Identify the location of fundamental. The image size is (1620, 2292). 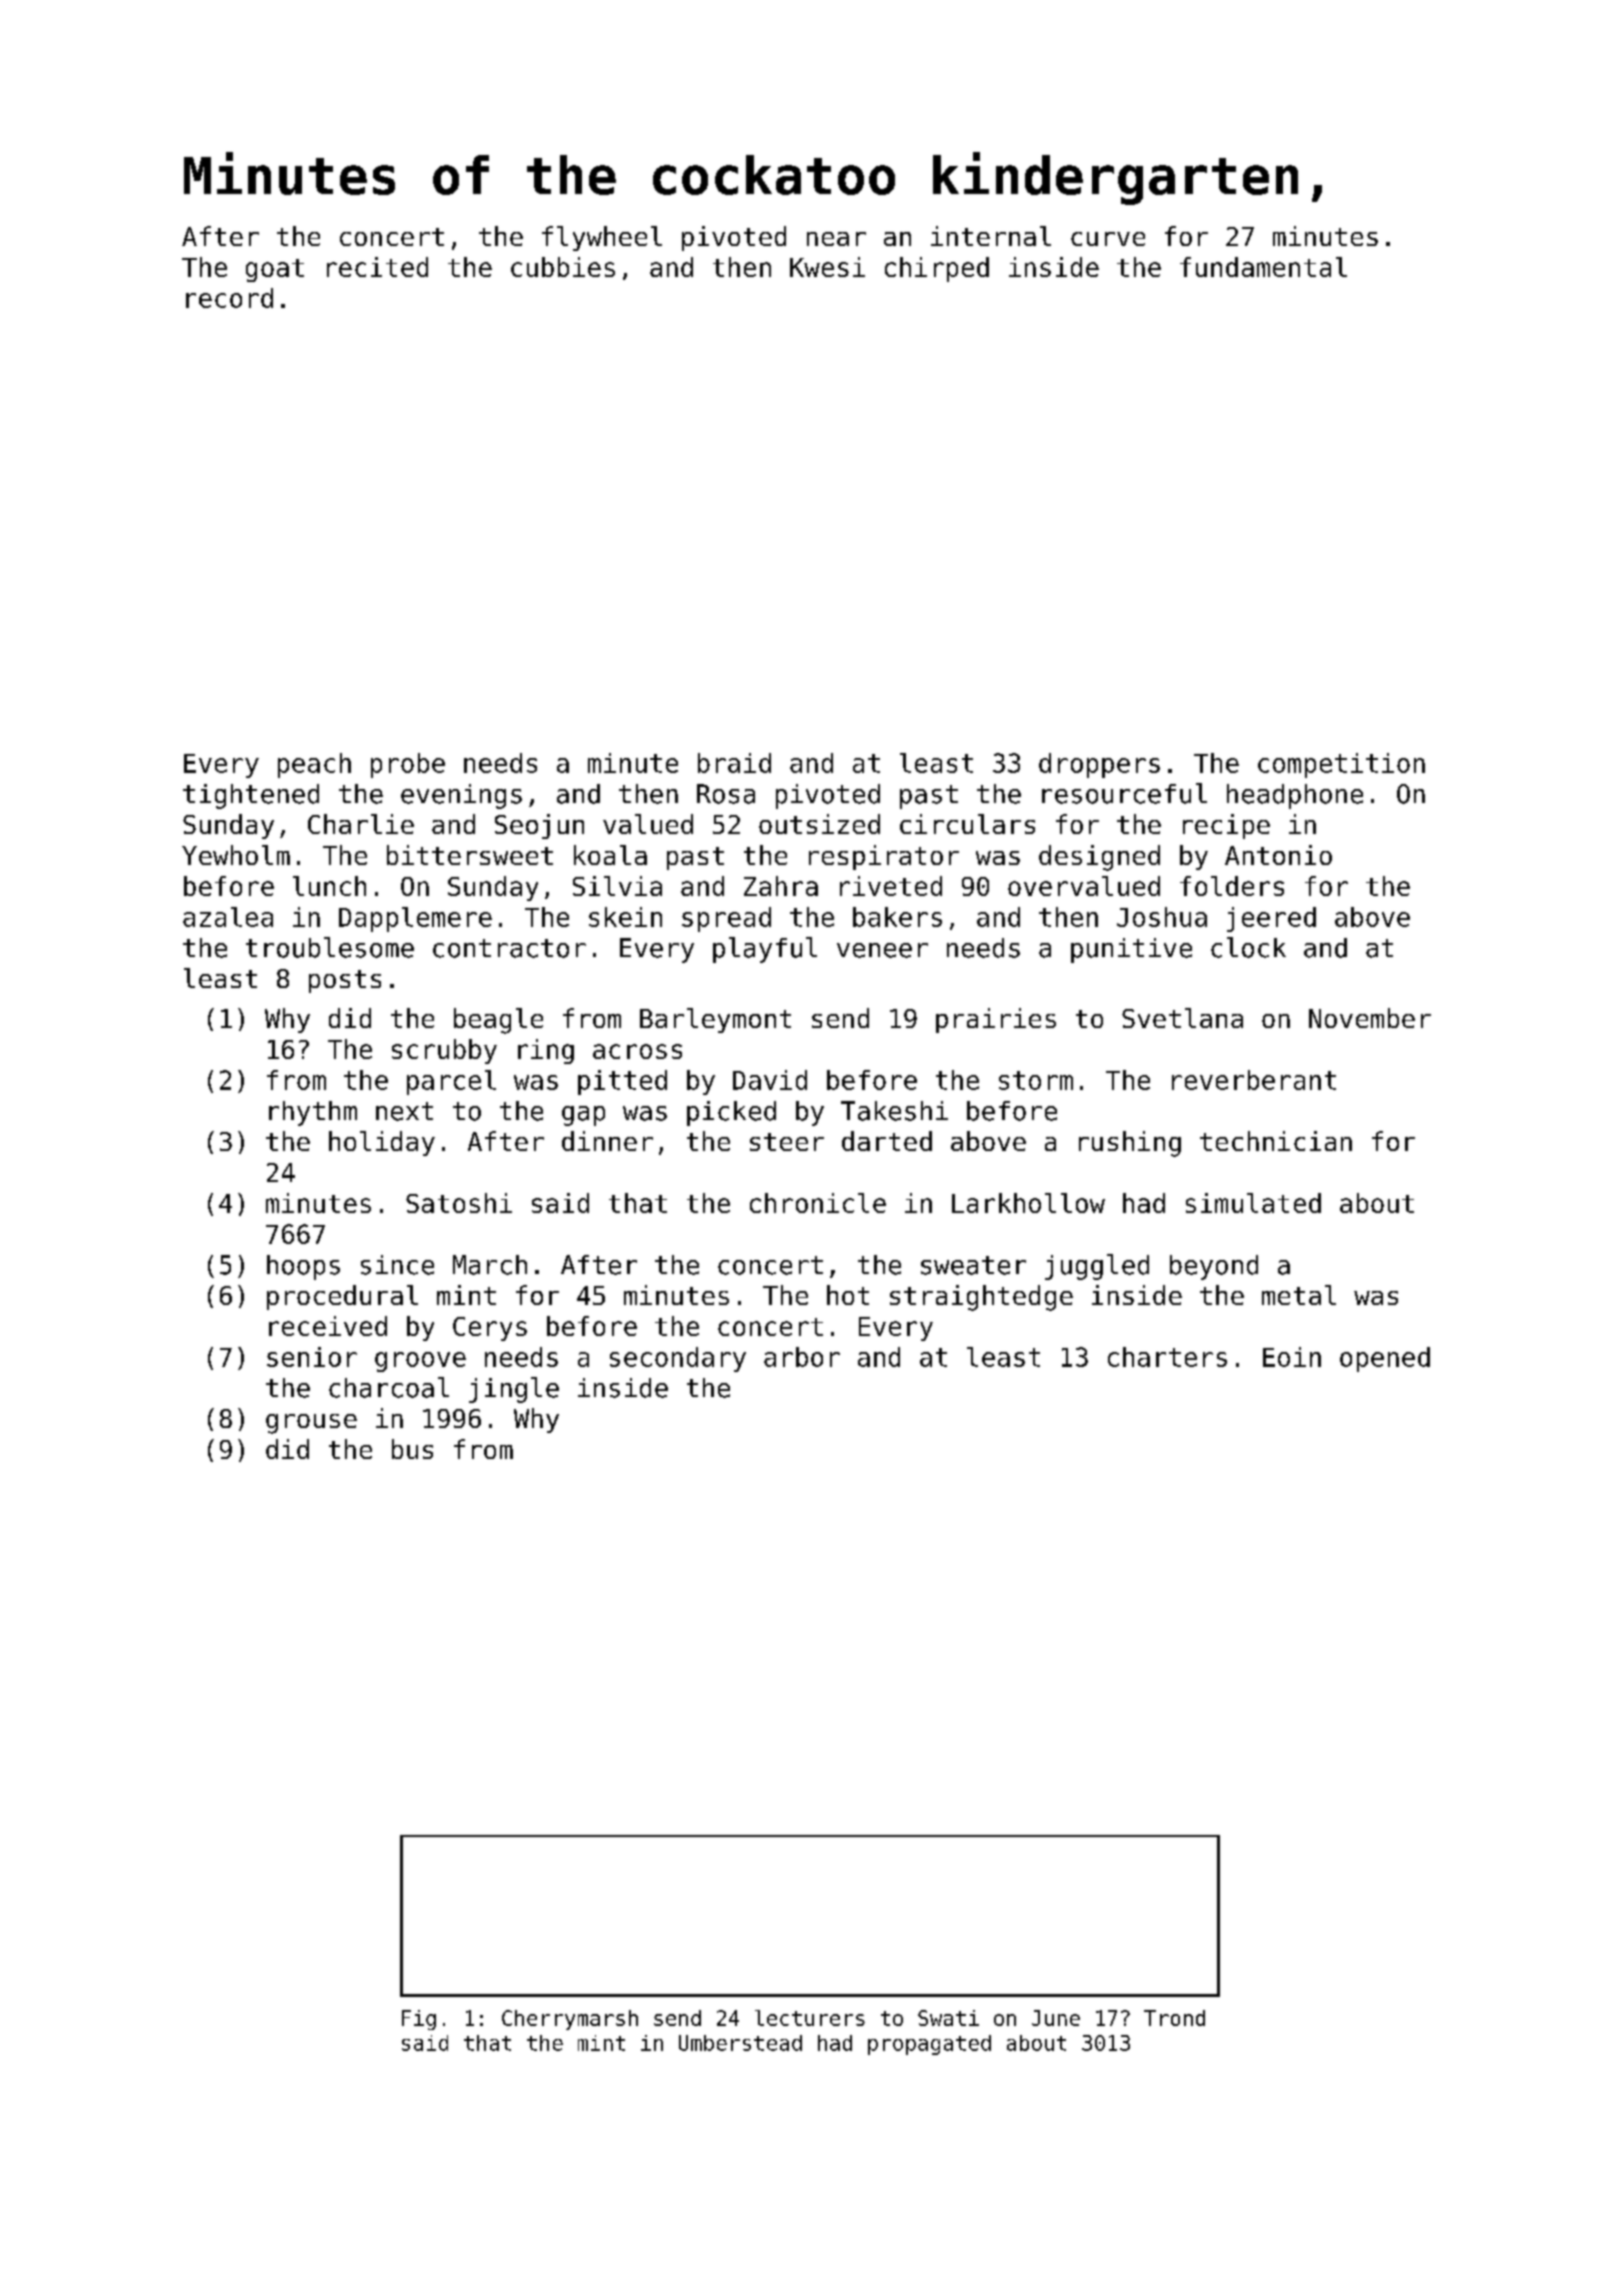
(1263, 267).
